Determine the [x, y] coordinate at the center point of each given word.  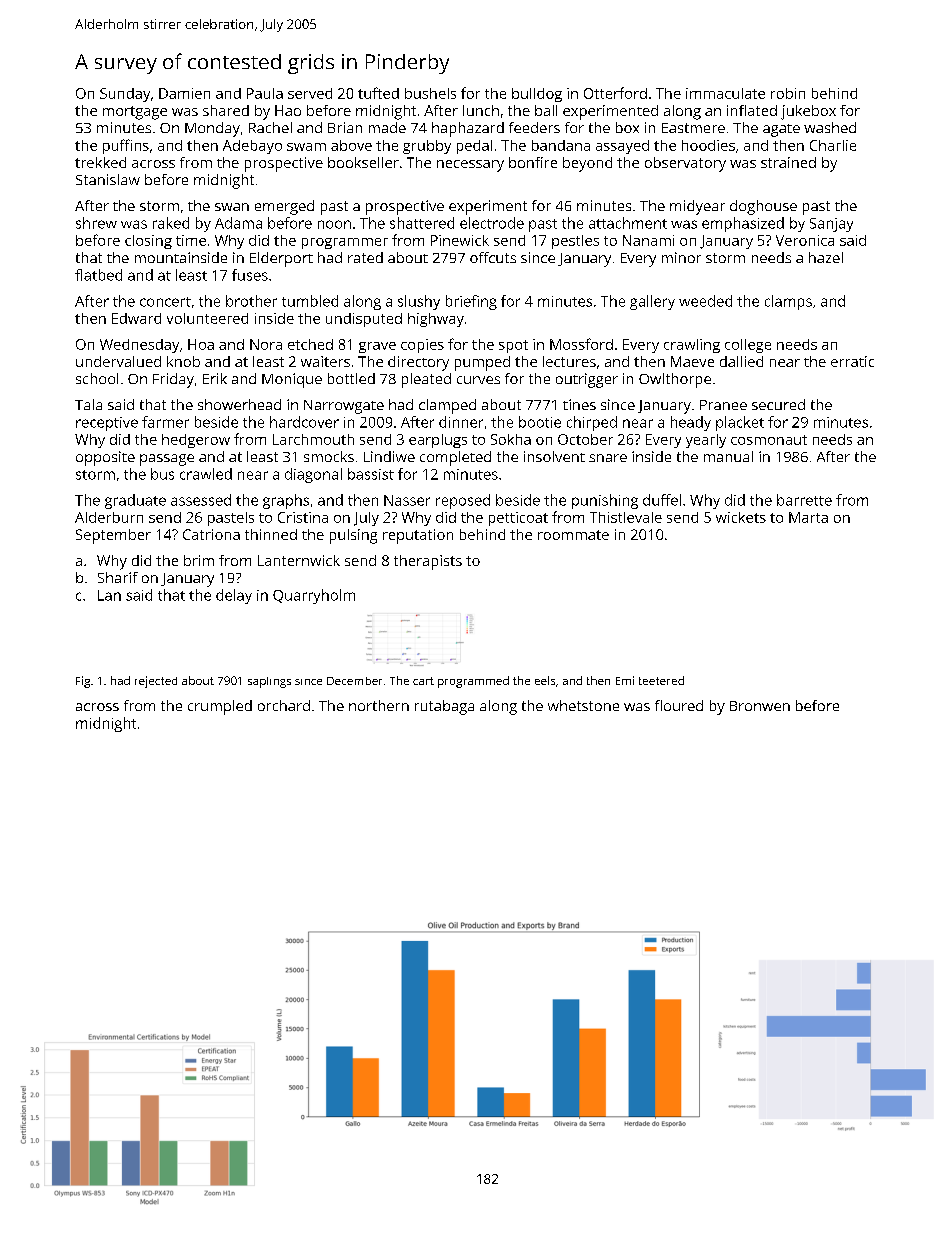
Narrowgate [344, 407]
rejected [156, 682]
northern [379, 705]
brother [251, 301]
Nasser [407, 500]
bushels [430, 93]
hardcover [304, 422]
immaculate [725, 93]
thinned [271, 534]
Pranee [723, 405]
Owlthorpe [675, 380]
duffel [662, 500]
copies [422, 346]
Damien [184, 93]
